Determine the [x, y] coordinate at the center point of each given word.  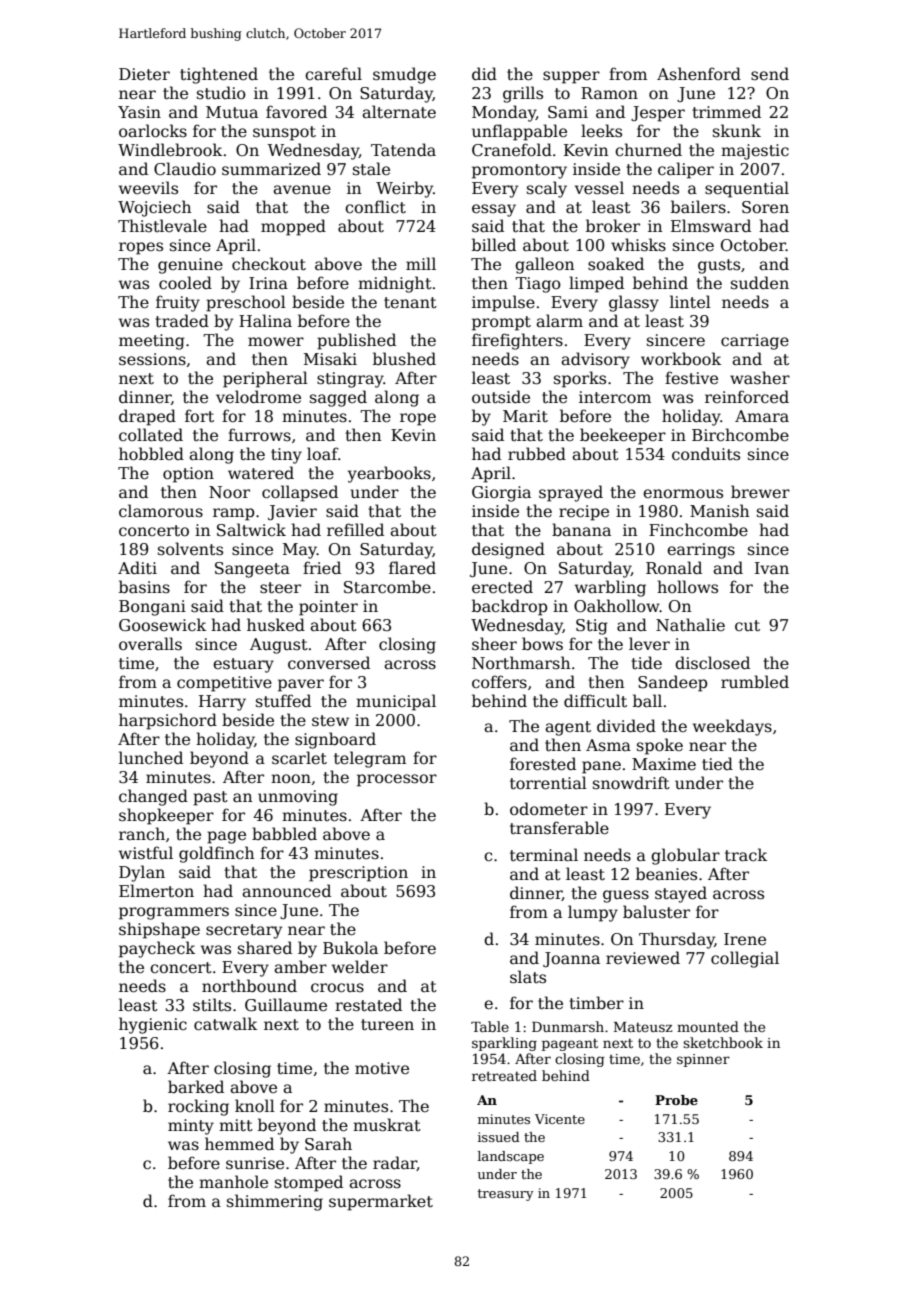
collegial [745, 959]
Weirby [404, 189]
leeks [601, 131]
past [210, 798]
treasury [506, 1195]
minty [191, 1127]
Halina [265, 321]
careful [333, 73]
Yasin [139, 112]
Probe [676, 1100]
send [770, 73]
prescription [358, 874]
